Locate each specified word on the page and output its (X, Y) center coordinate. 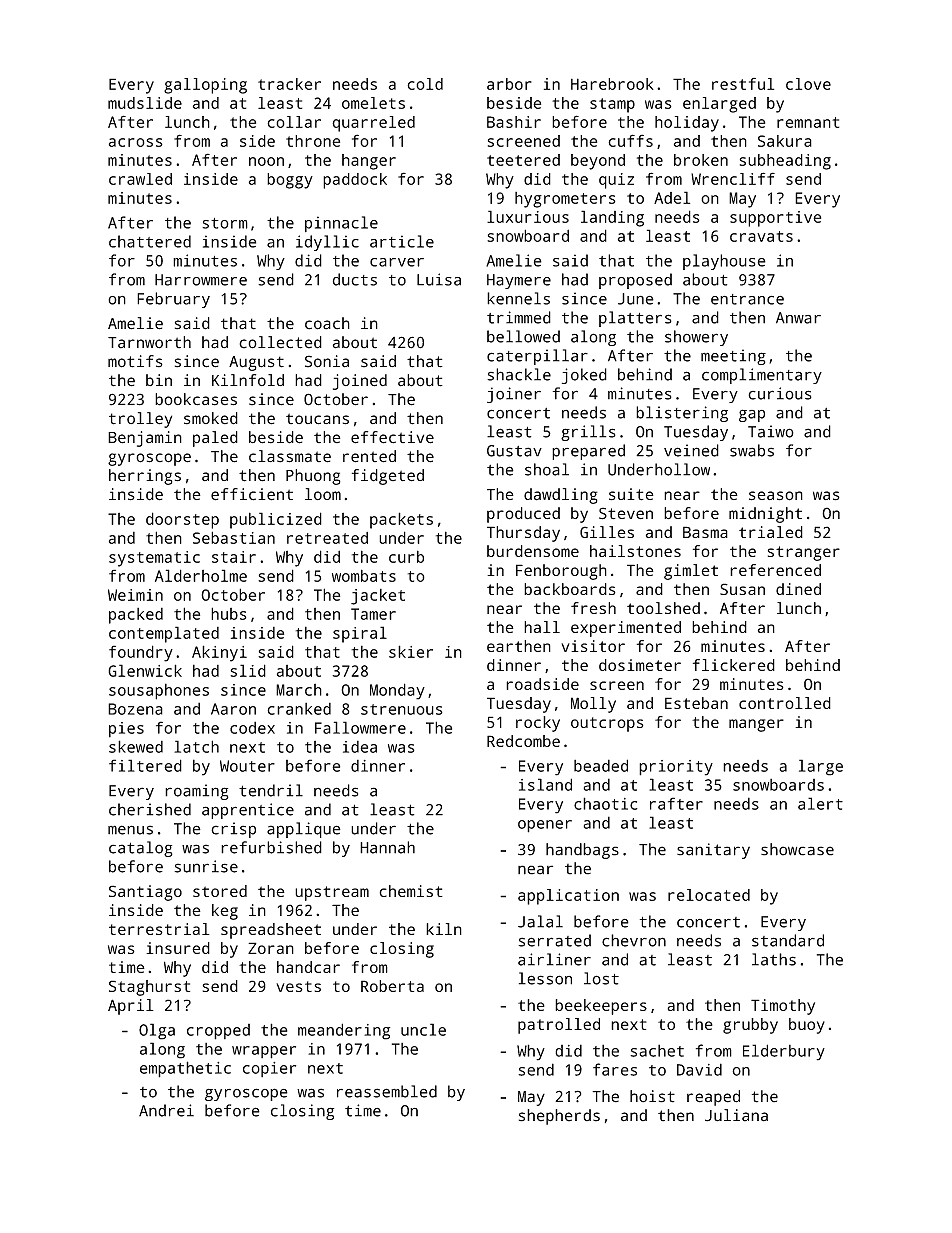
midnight (765, 515)
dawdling (561, 496)
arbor (509, 84)
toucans (317, 419)
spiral (360, 634)
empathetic (185, 1069)
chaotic (606, 803)
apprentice (248, 811)
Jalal (540, 921)
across (136, 142)
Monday (397, 691)
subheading (785, 162)
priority (676, 768)
